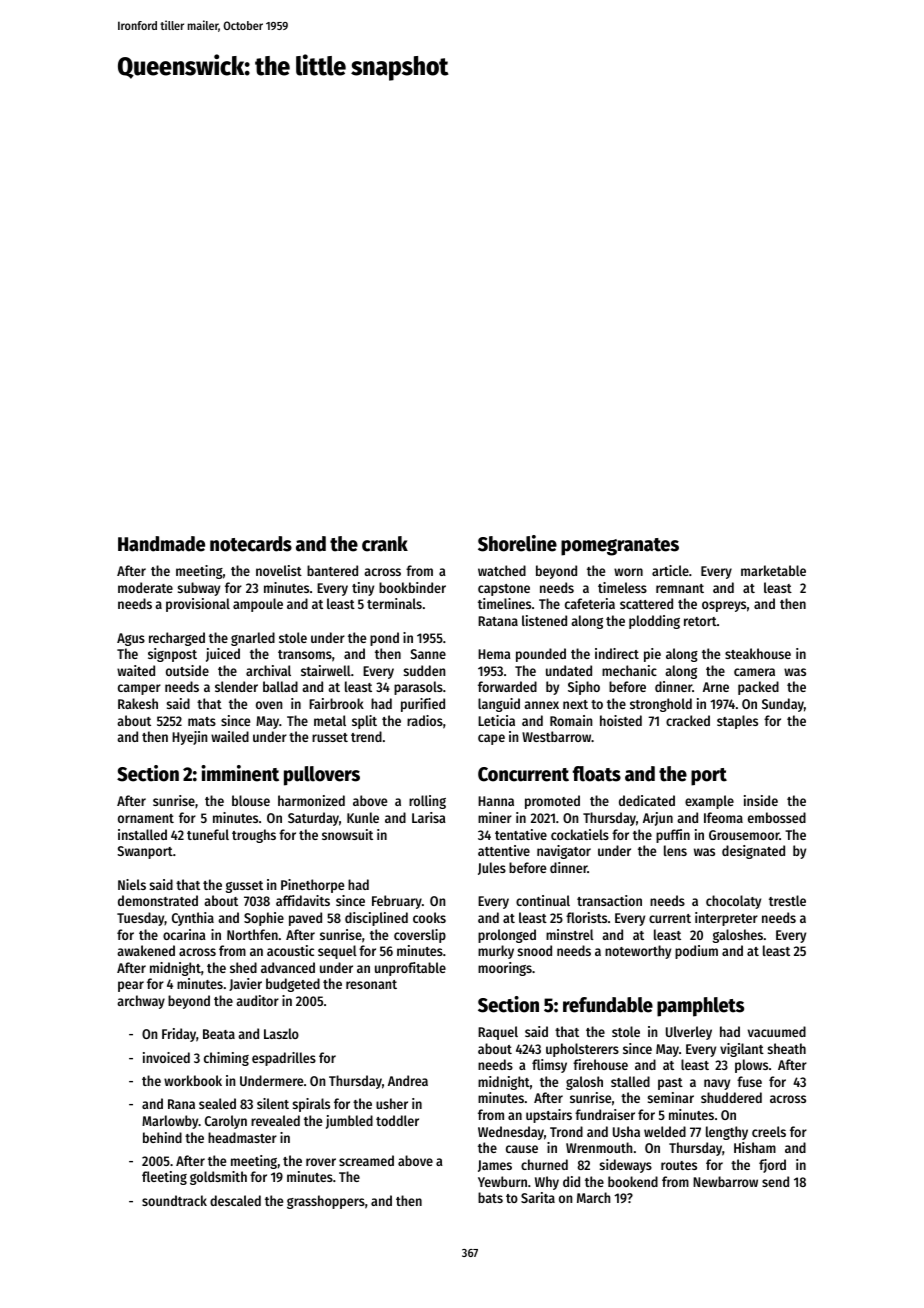  What do you see at coordinates (330, 720) in the screenshot?
I see `metal` at bounding box center [330, 720].
